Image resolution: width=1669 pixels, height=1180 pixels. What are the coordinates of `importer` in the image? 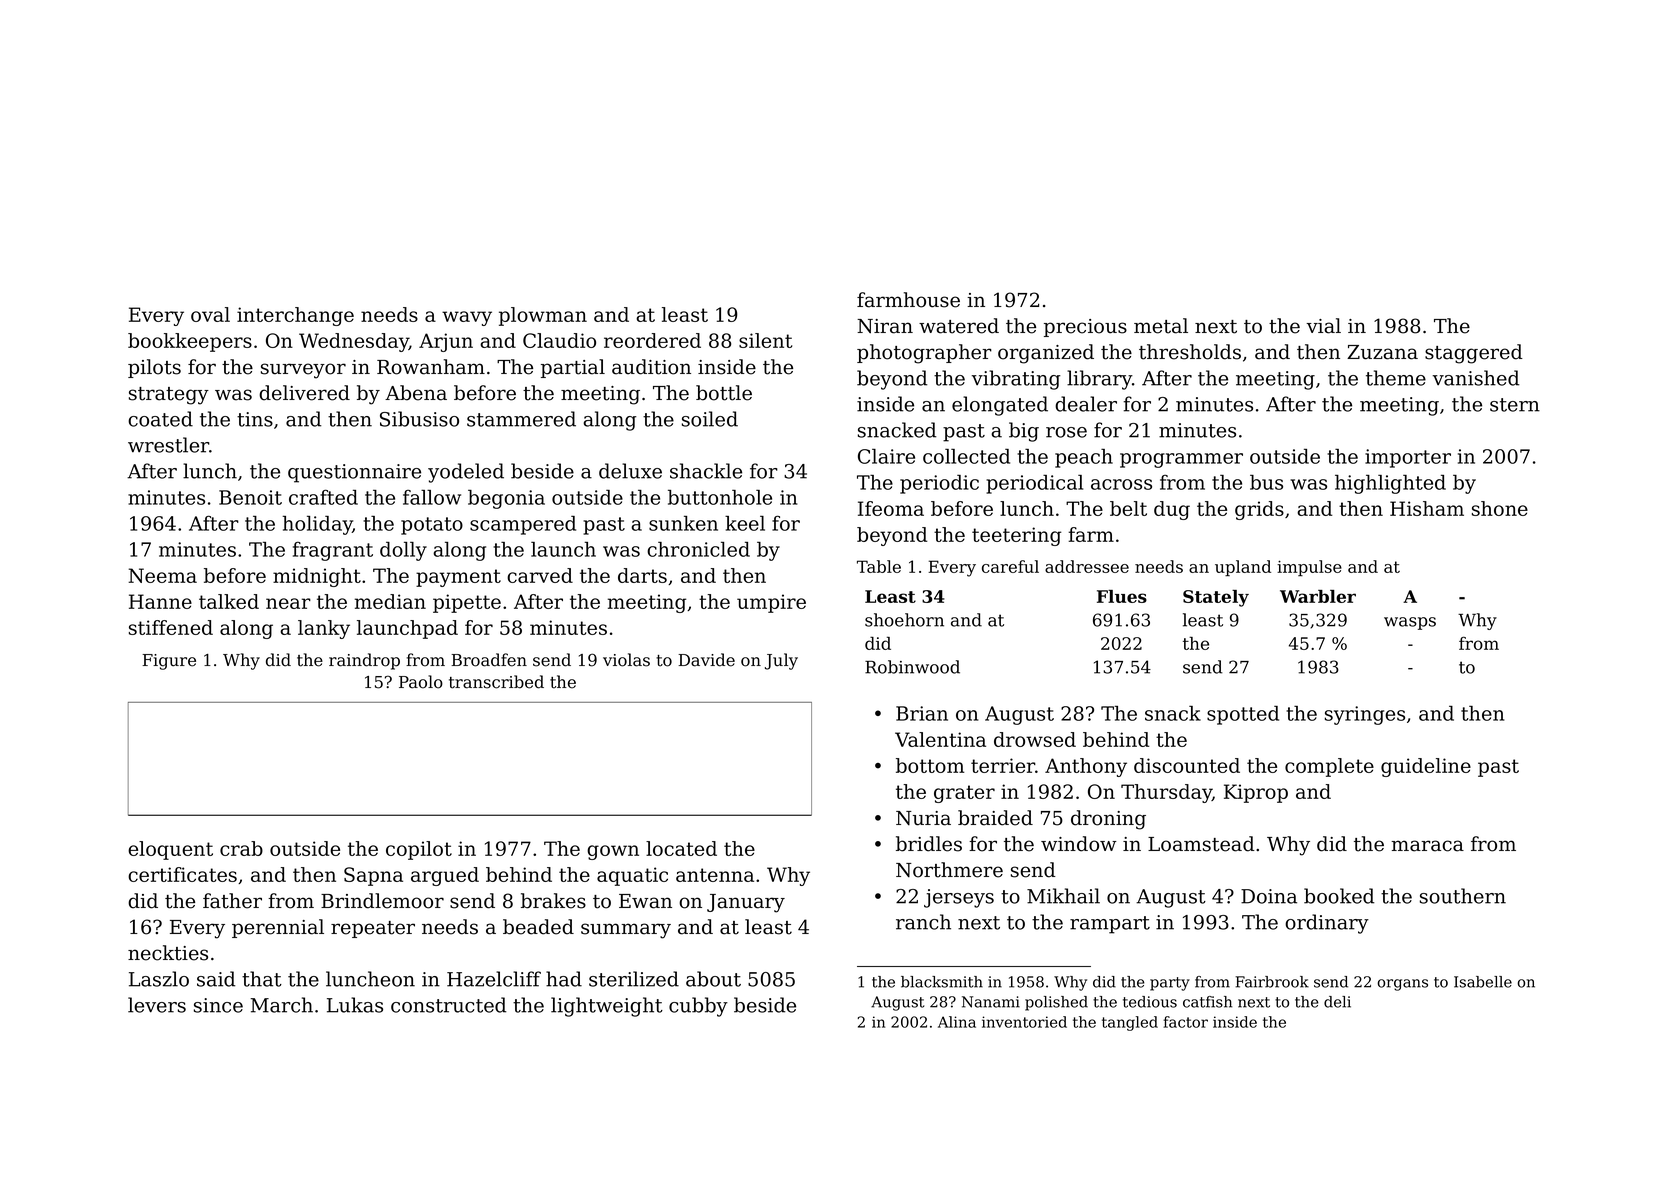 It's located at (1408, 458).
